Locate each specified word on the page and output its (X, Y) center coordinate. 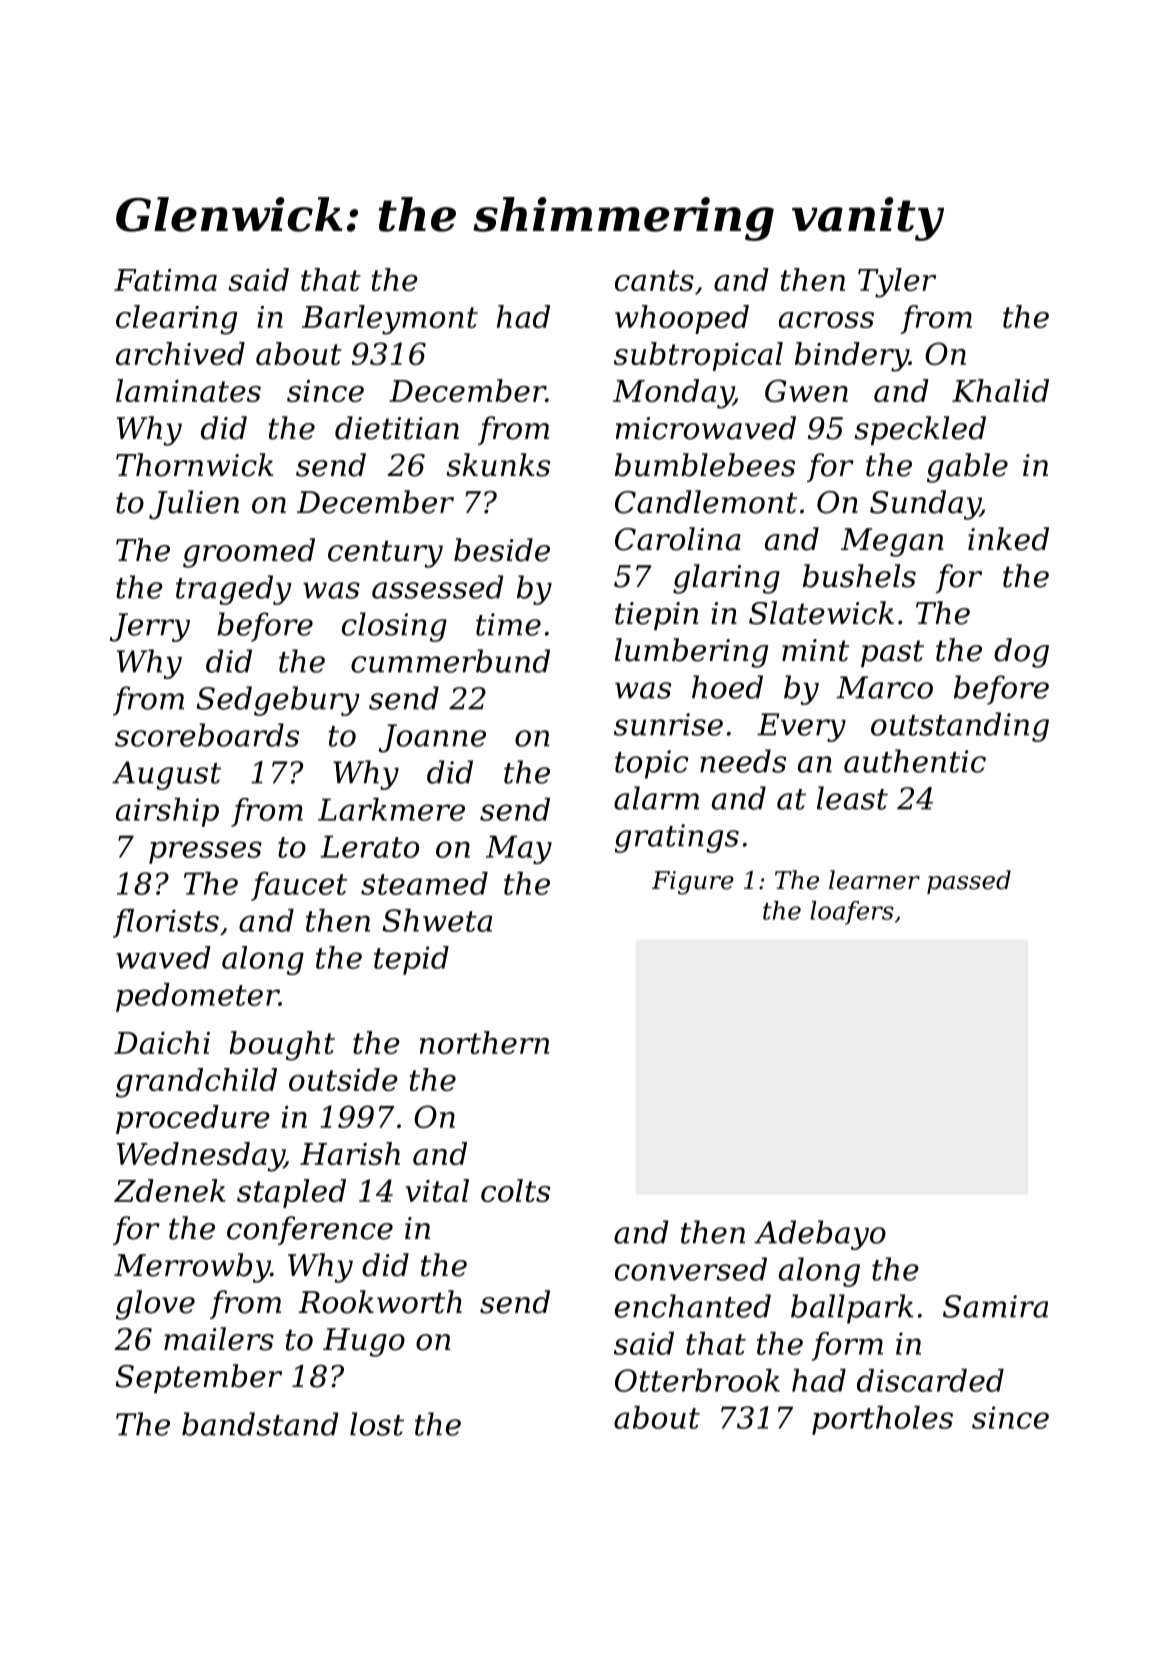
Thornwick (194, 465)
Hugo (364, 1342)
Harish (350, 1153)
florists (166, 923)
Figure (693, 883)
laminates (188, 390)
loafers (852, 913)
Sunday (925, 505)
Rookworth (380, 1302)
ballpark (852, 1309)
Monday (673, 394)
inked (1008, 539)
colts (515, 1190)
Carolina (678, 539)
